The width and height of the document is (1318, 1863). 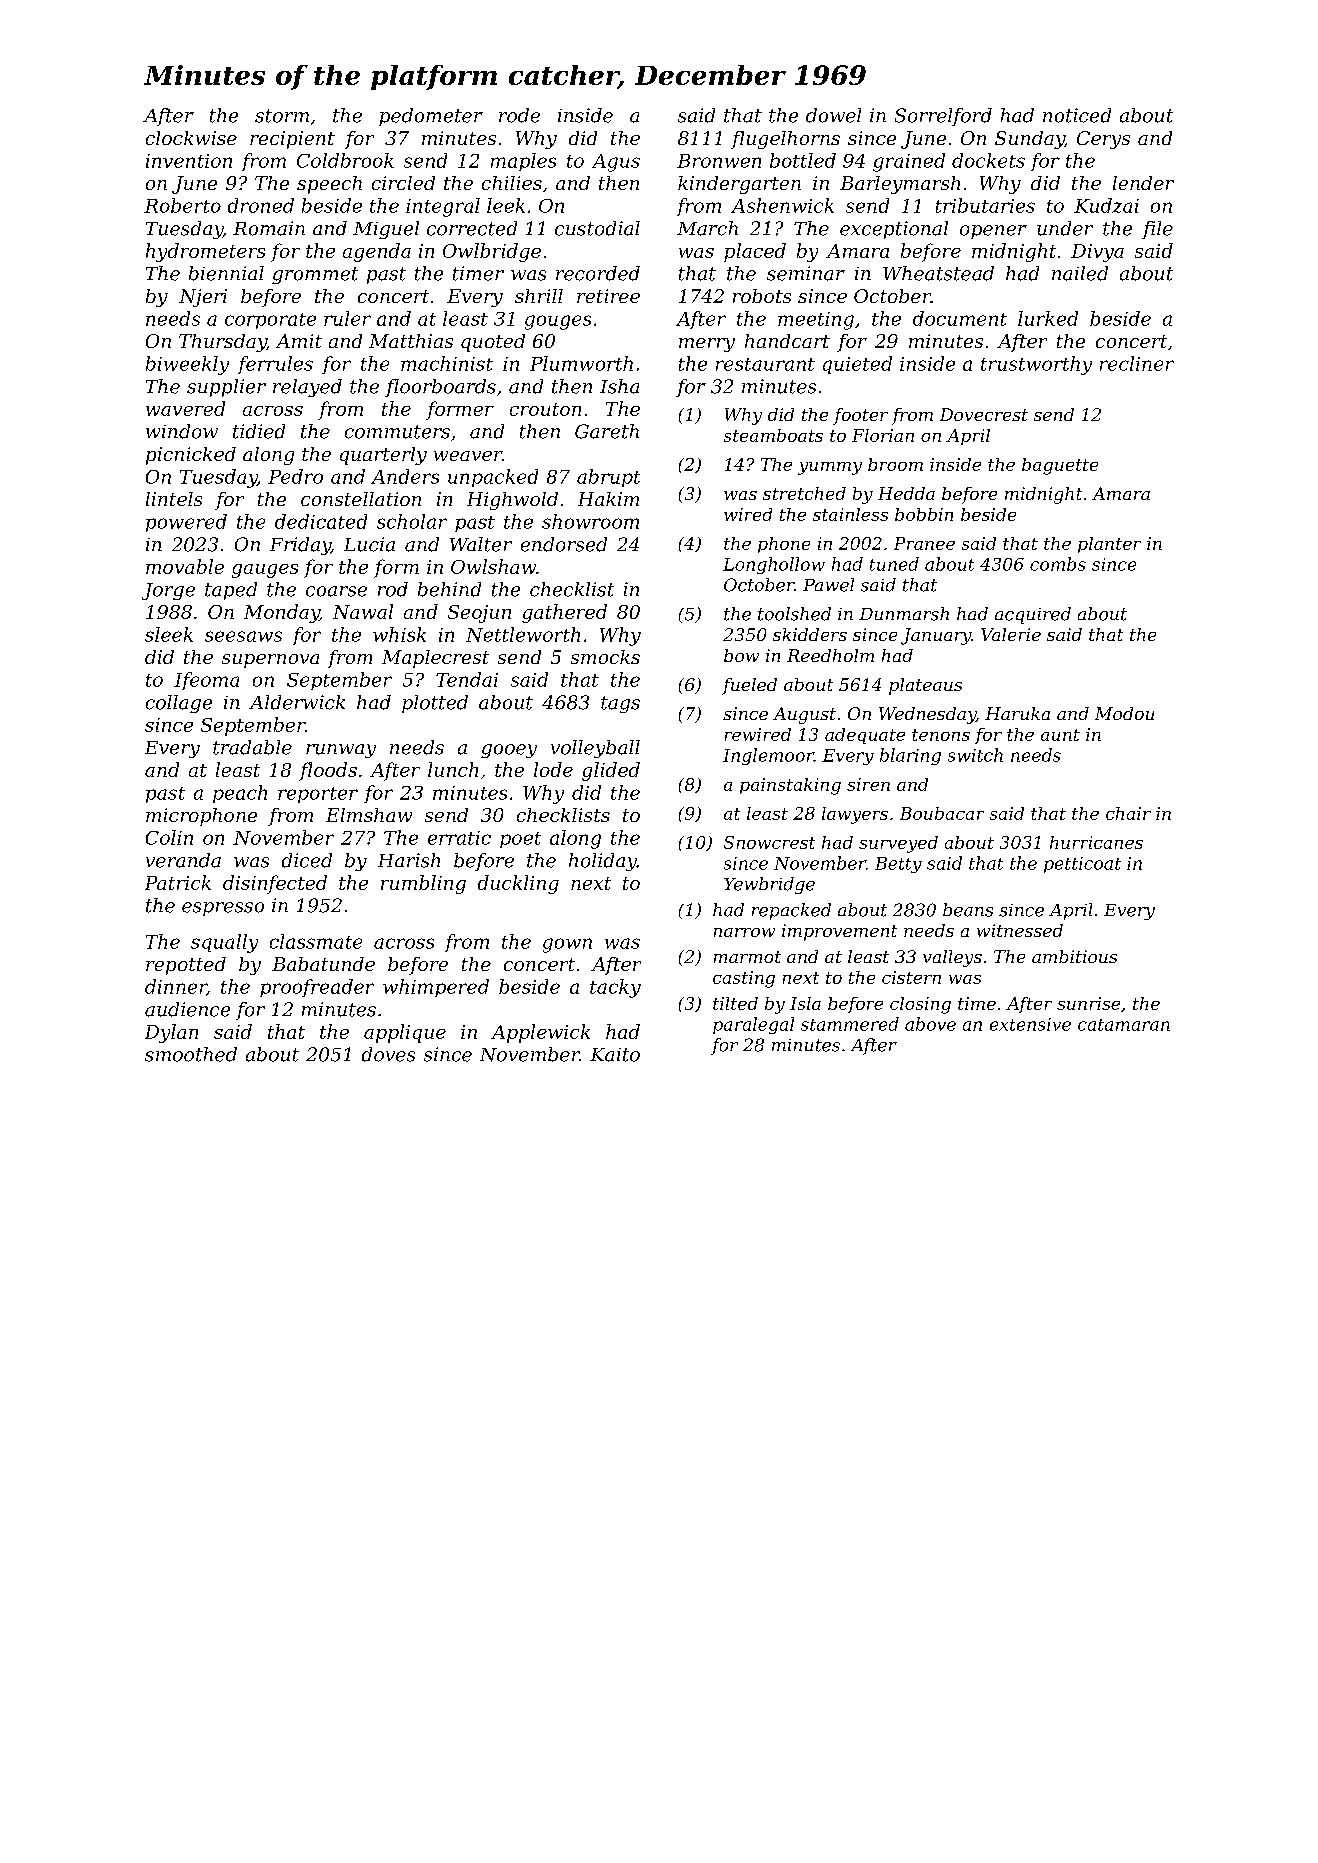 I want to click on storm, so click(x=282, y=116).
